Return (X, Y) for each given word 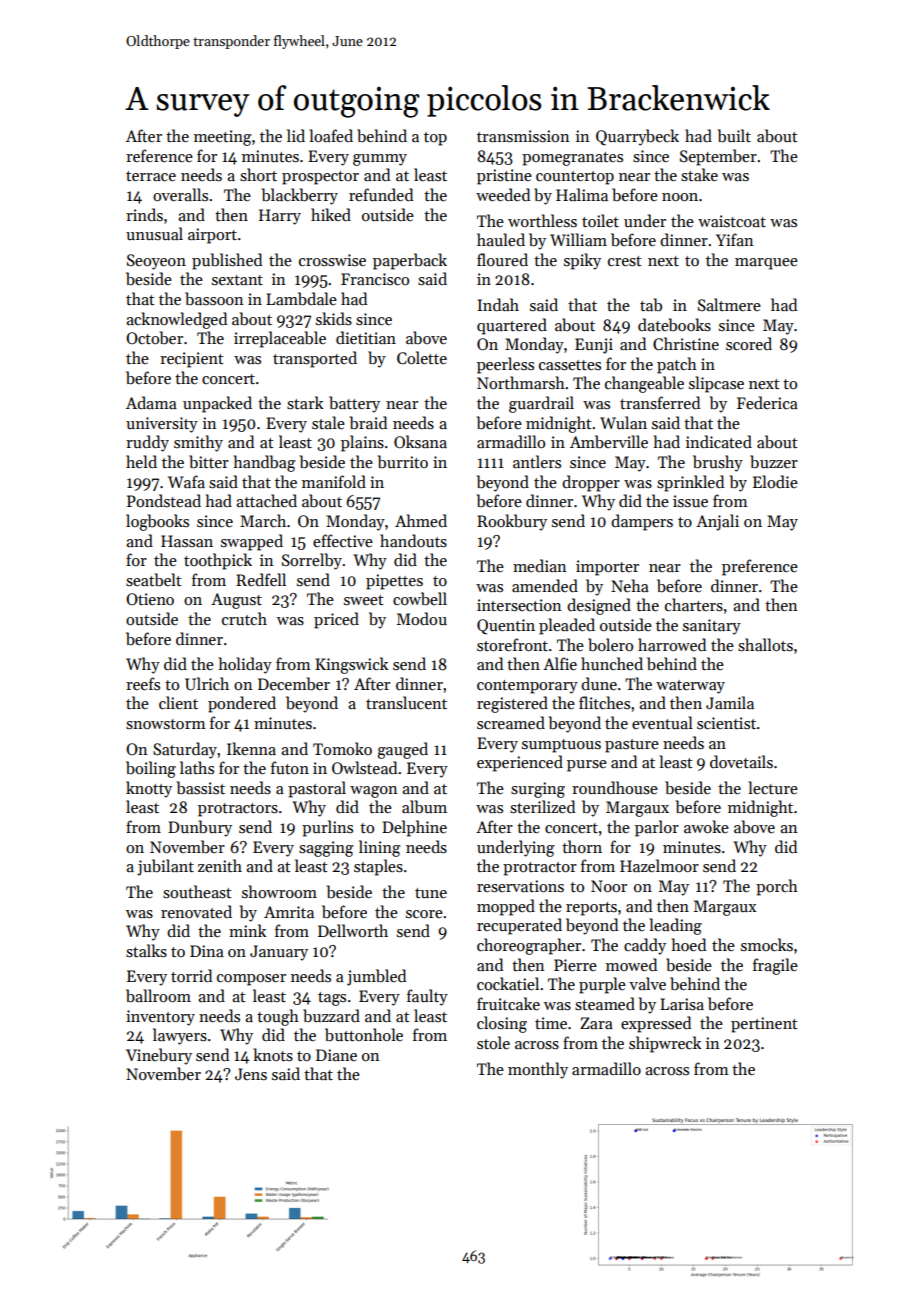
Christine (686, 343)
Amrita (289, 912)
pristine (504, 177)
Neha (630, 585)
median (539, 565)
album (424, 807)
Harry (280, 217)
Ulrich (207, 684)
